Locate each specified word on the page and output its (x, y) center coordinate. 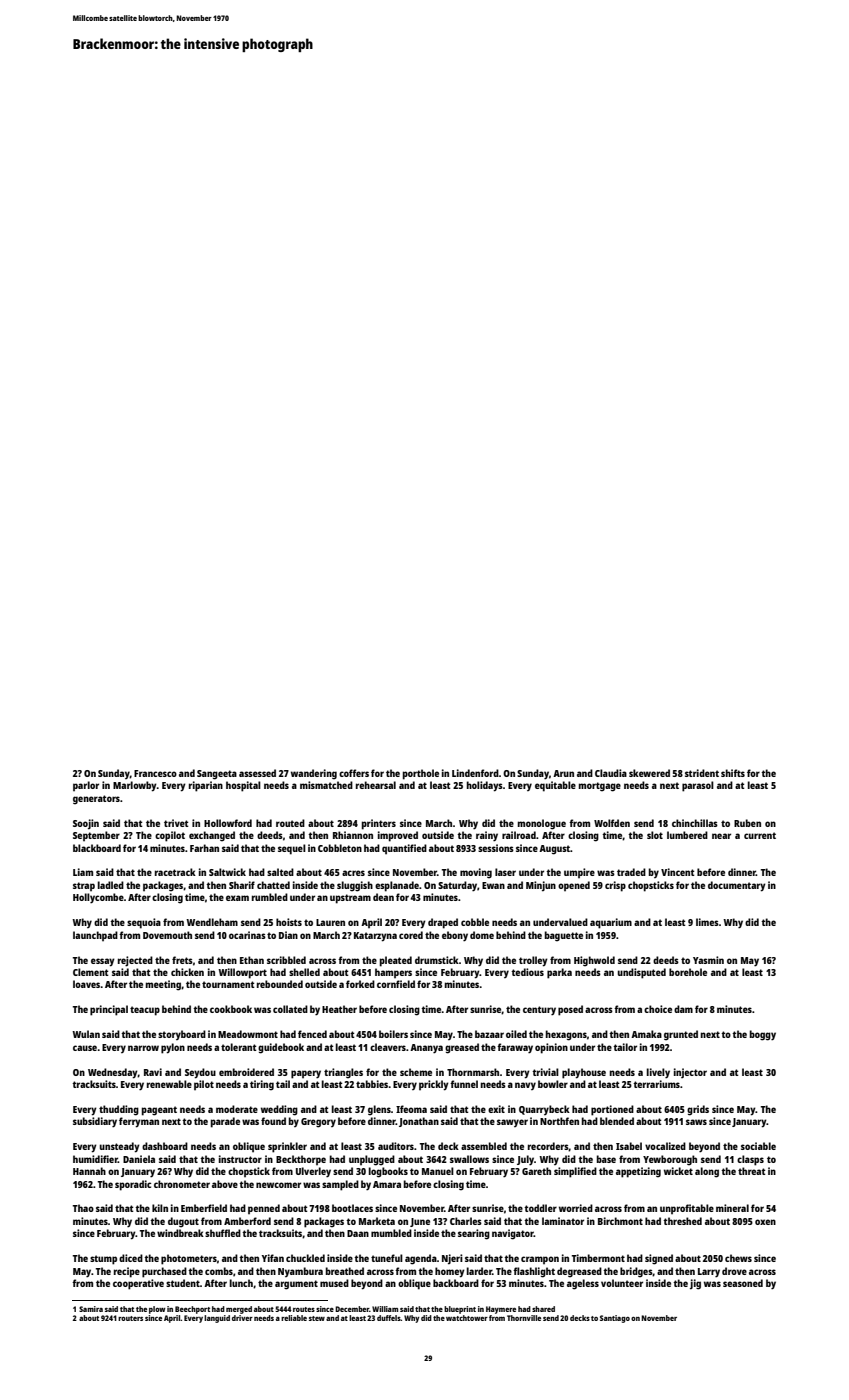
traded (631, 872)
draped (443, 923)
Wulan (86, 1034)
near (721, 836)
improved (398, 836)
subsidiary (95, 1122)
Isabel (629, 1146)
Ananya (426, 1049)
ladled (111, 885)
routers (130, 1318)
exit (496, 1109)
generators (96, 800)
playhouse (584, 1073)
